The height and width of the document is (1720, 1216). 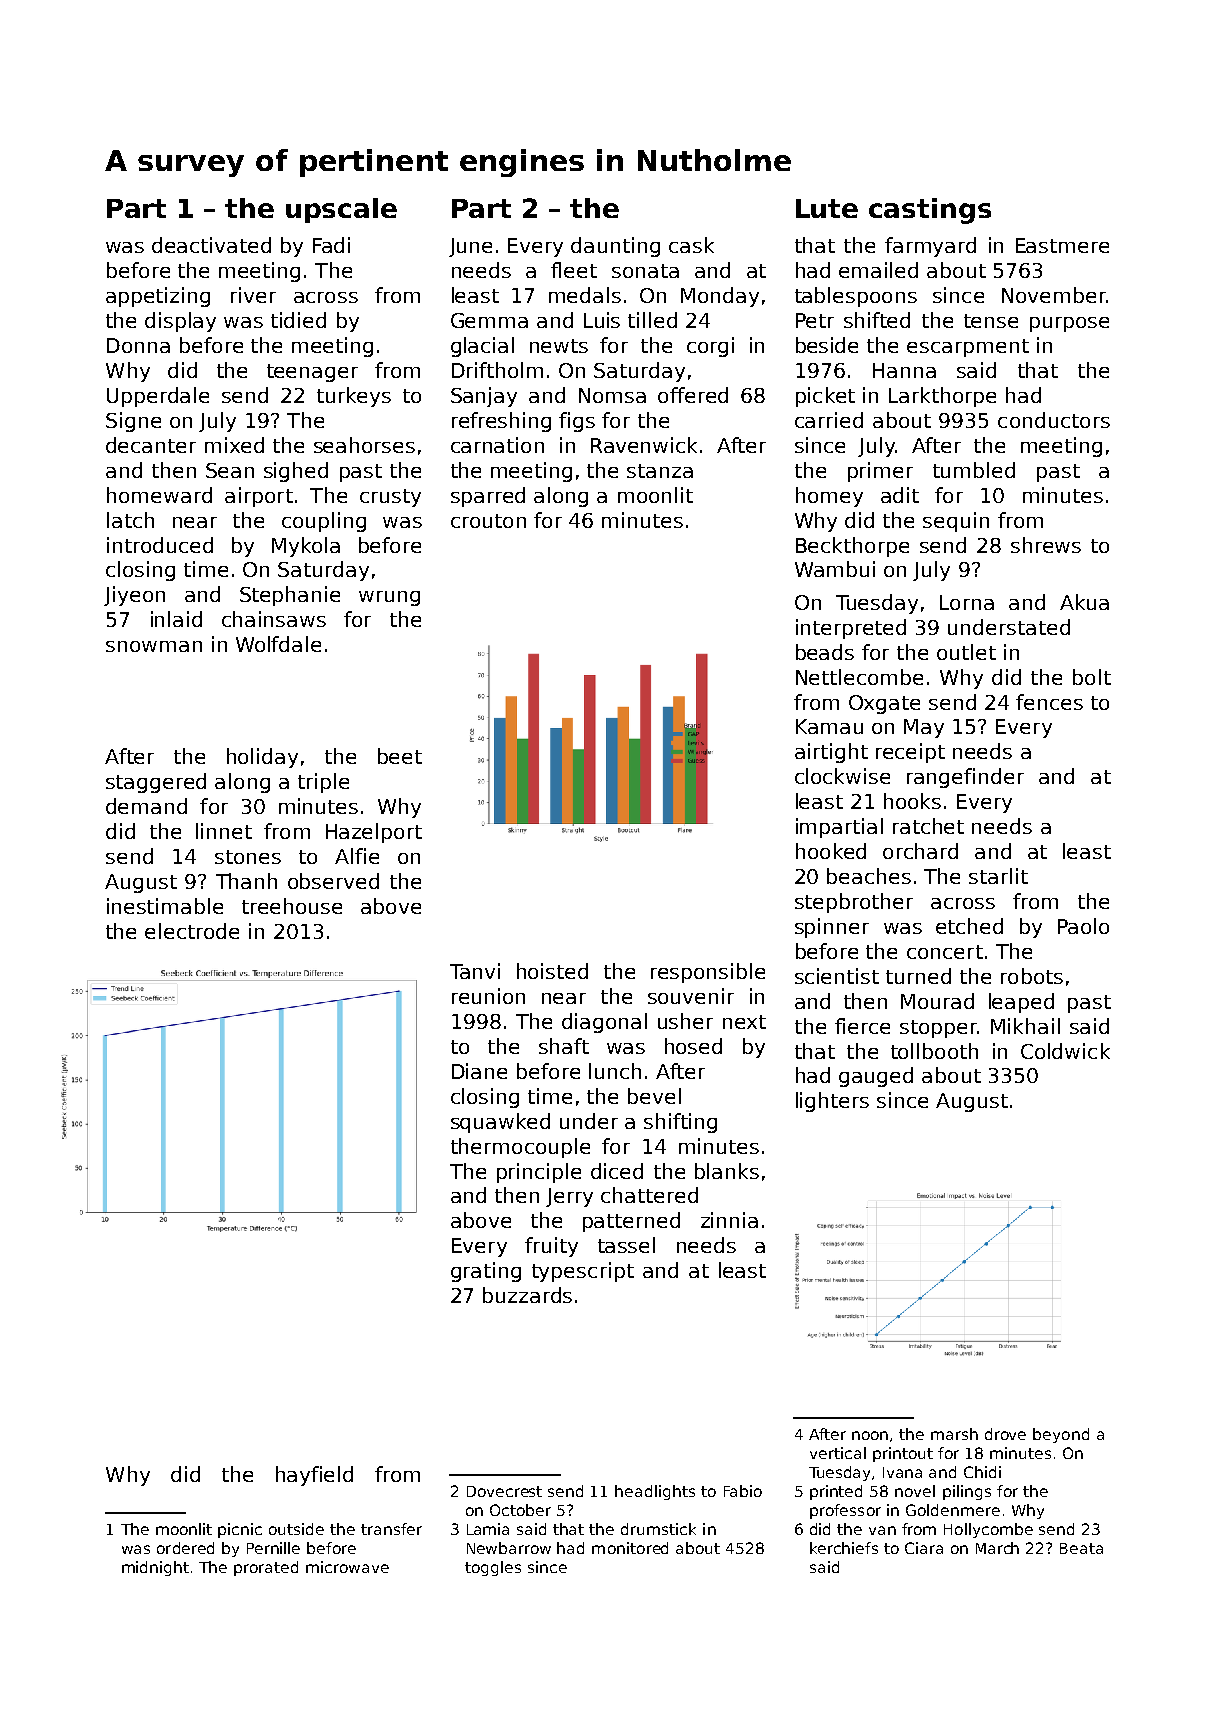 I want to click on hayfield, so click(x=314, y=1476).
